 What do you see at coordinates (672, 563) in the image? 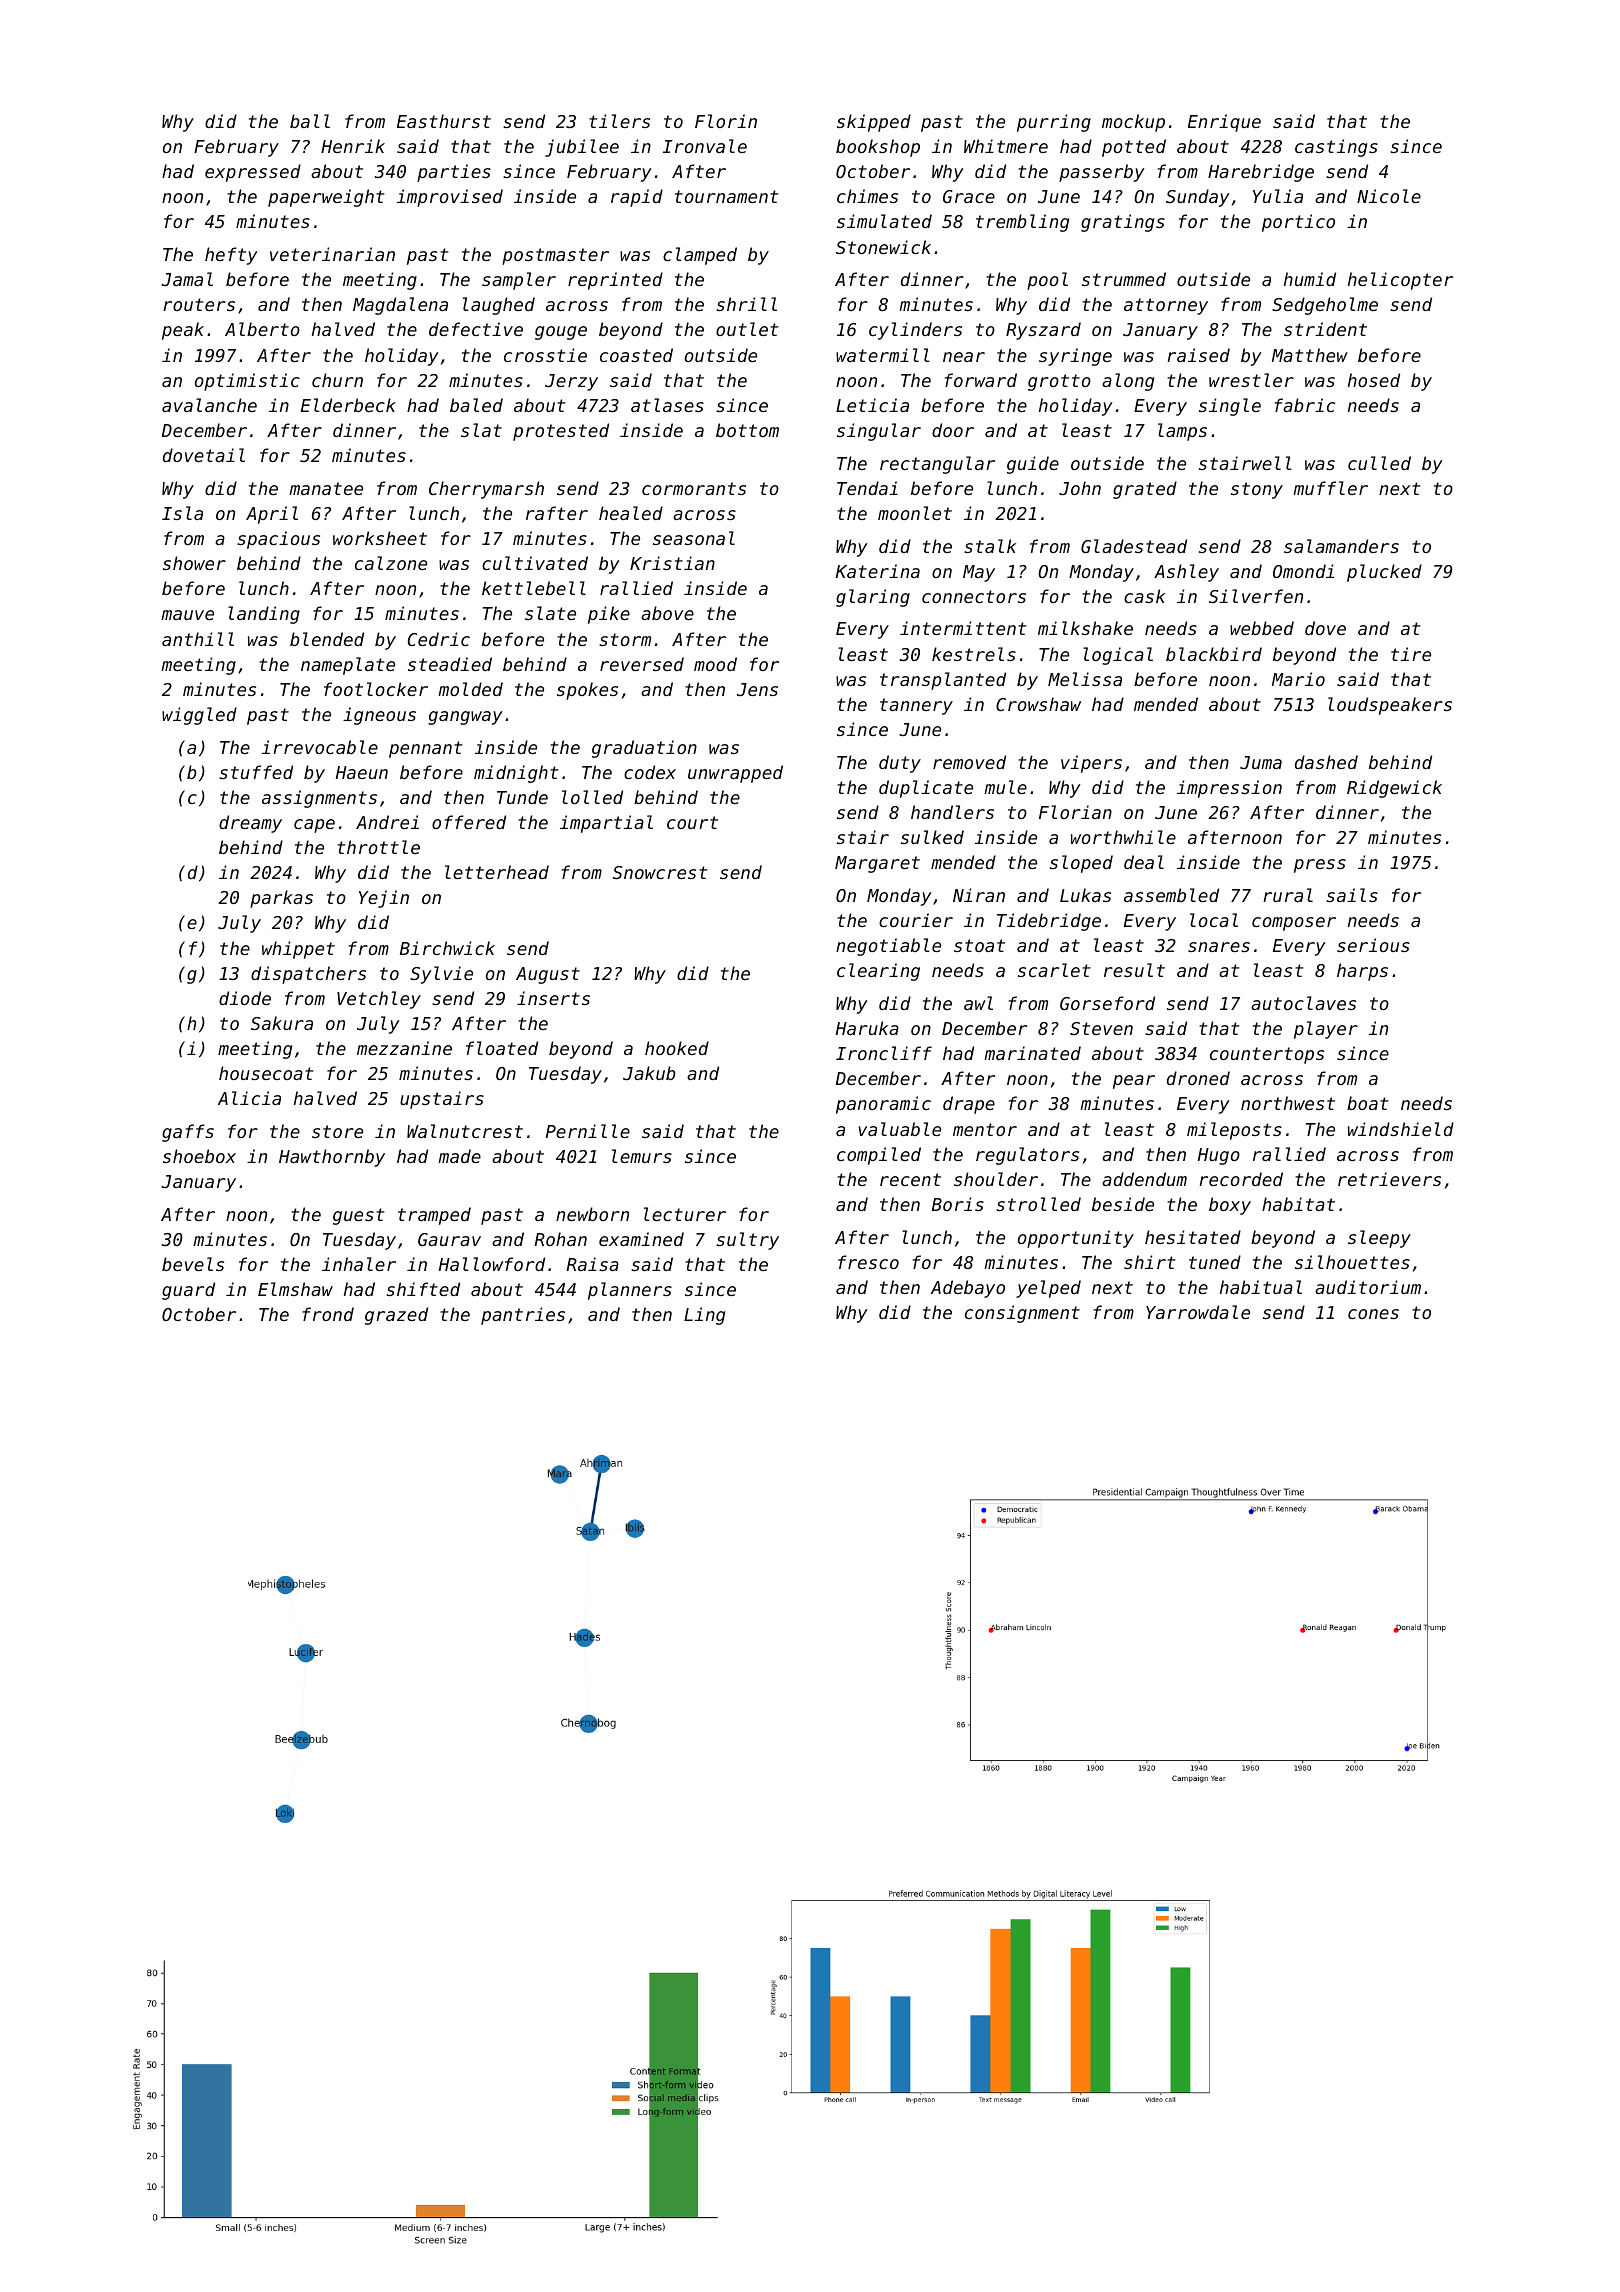
I see `Kristian` at bounding box center [672, 563].
